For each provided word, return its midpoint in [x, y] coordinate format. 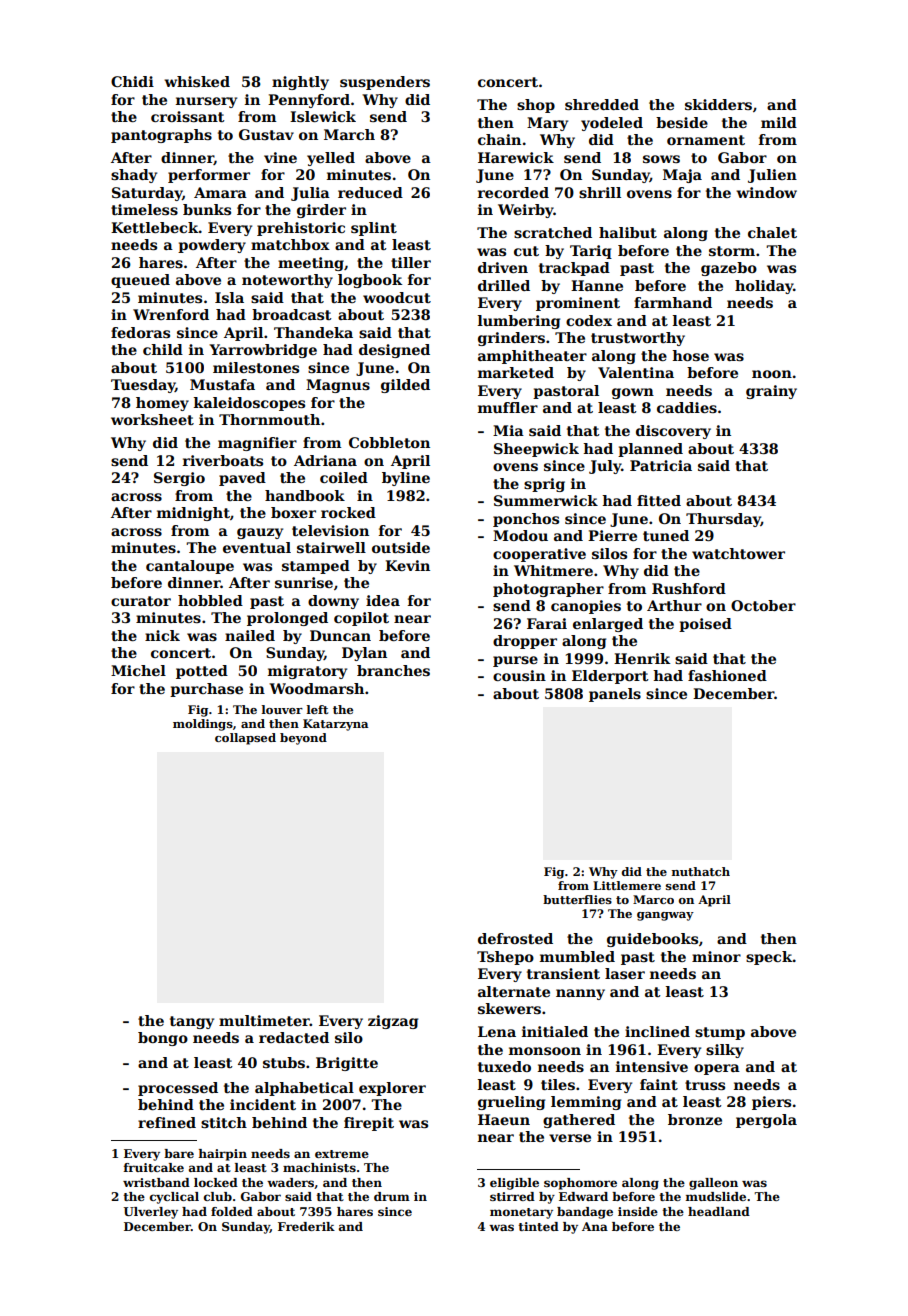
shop [536, 106]
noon [772, 374]
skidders [718, 104]
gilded [405, 386]
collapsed [245, 739]
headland [719, 1211]
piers [771, 1103]
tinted [538, 1226]
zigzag [393, 1022]
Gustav [266, 134]
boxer [293, 512]
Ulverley [151, 1213]
